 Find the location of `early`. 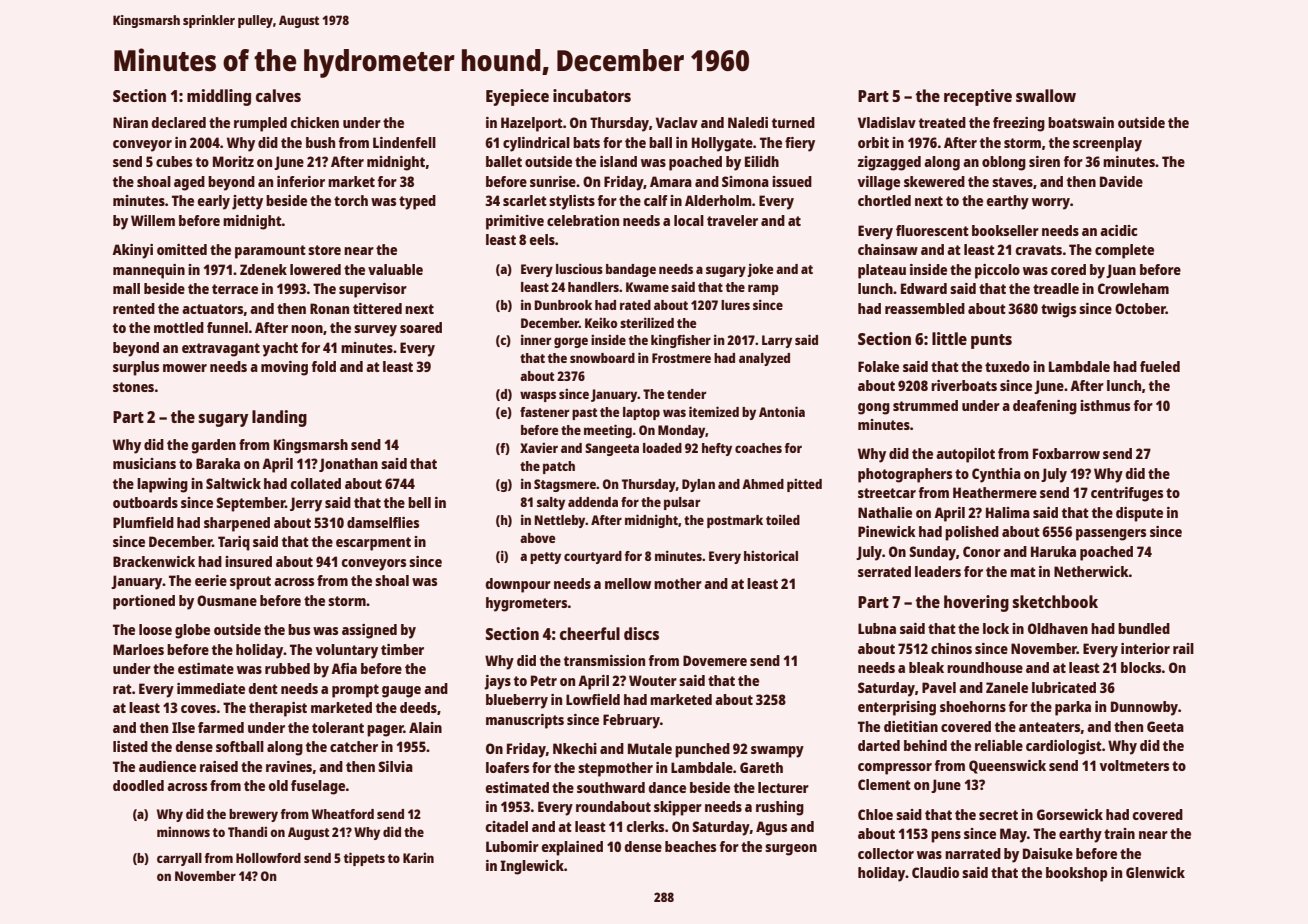

early is located at coordinates (214, 202).
